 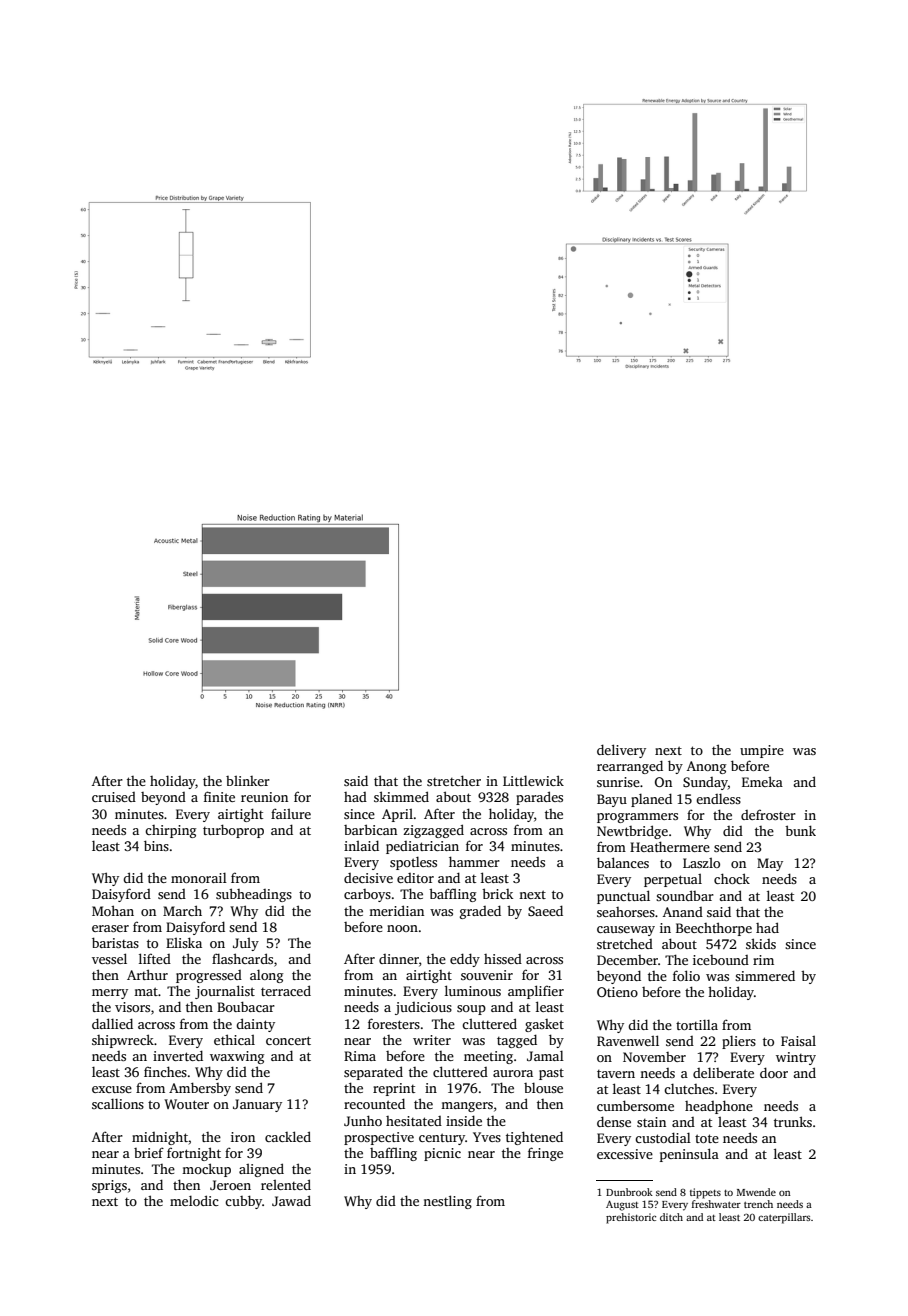 What do you see at coordinates (394, 1023) in the page?
I see `foresters` at bounding box center [394, 1023].
